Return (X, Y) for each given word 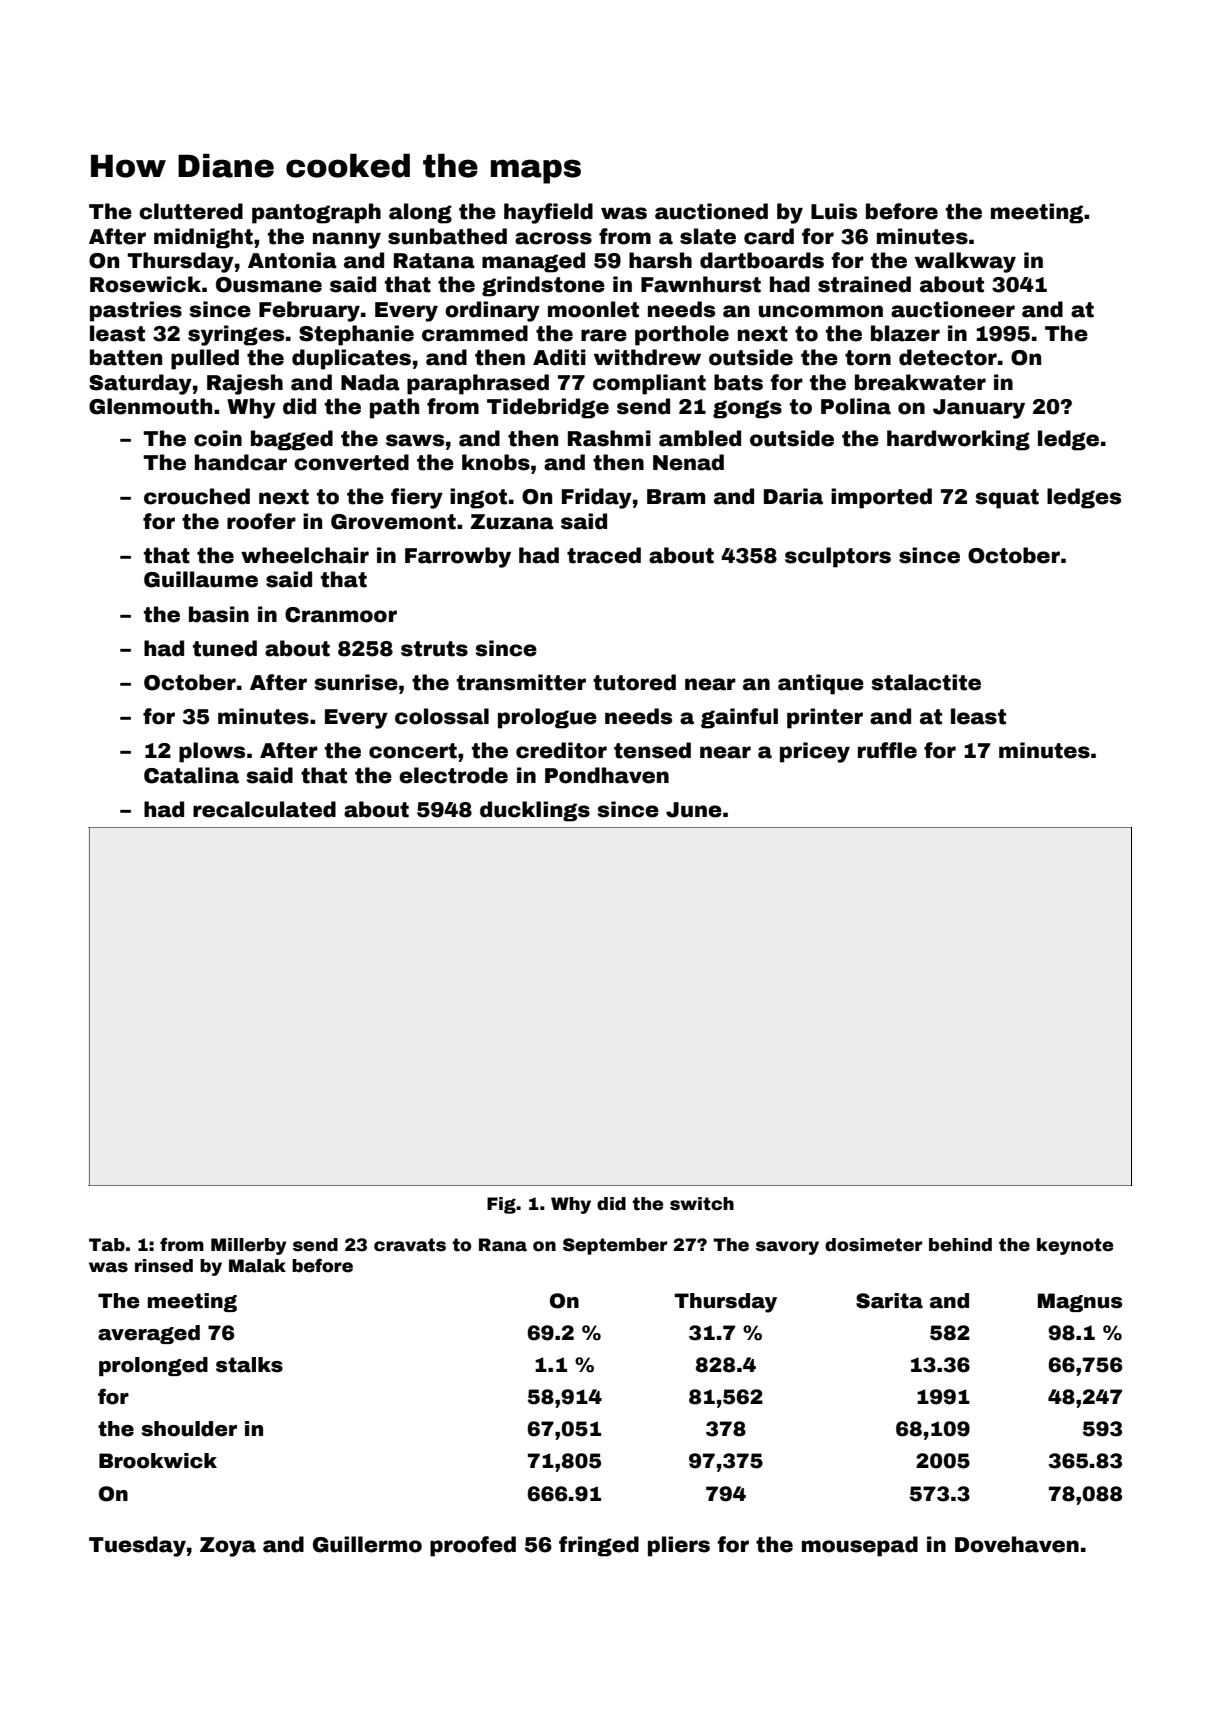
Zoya (228, 1547)
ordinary (492, 311)
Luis (834, 211)
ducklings (535, 811)
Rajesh (245, 384)
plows (212, 752)
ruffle (887, 750)
